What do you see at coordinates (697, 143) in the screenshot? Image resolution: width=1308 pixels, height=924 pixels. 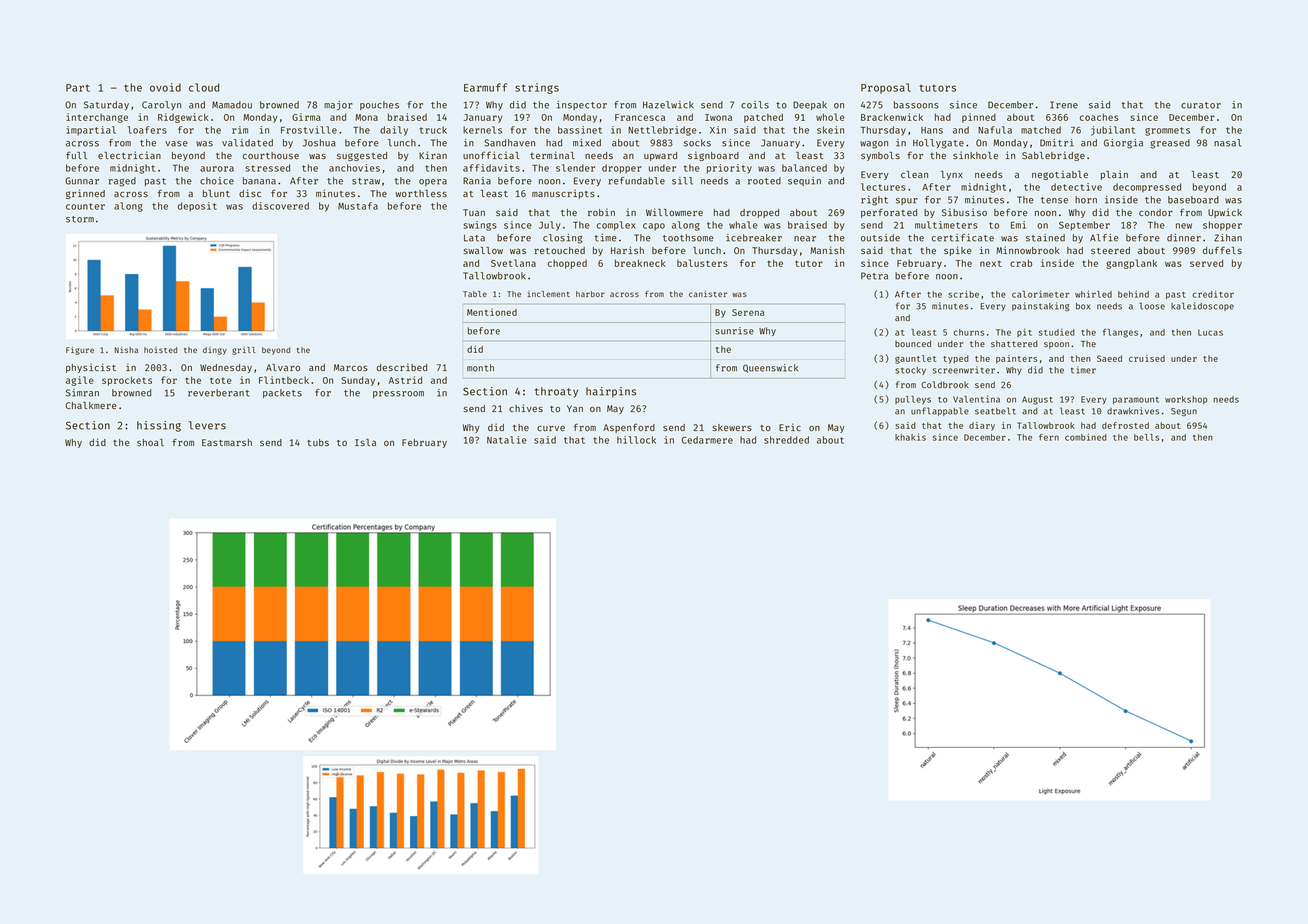 I see `socks` at bounding box center [697, 143].
